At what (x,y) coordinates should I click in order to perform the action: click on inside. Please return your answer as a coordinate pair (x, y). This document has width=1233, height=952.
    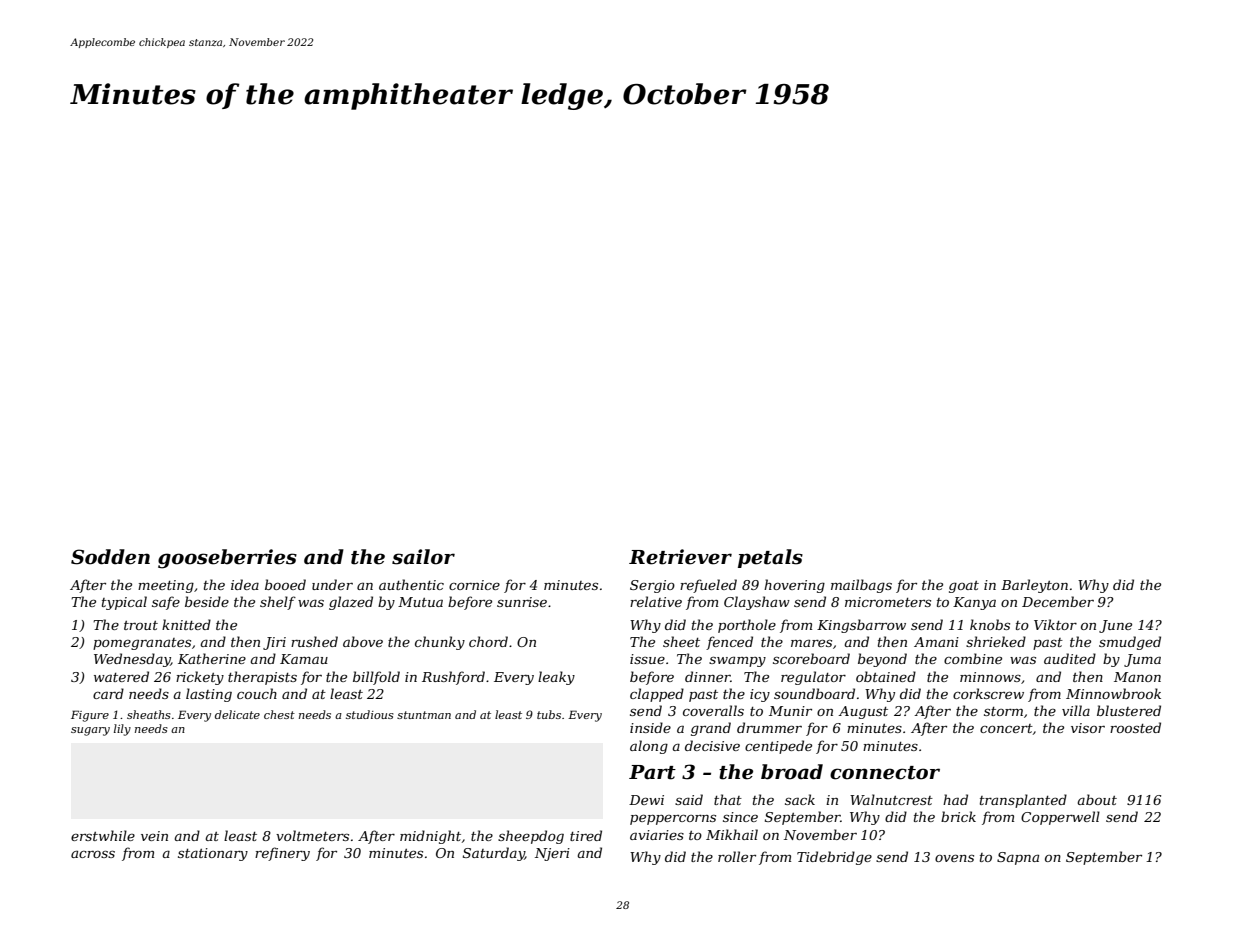
    Looking at the image, I should click on (650, 727).
